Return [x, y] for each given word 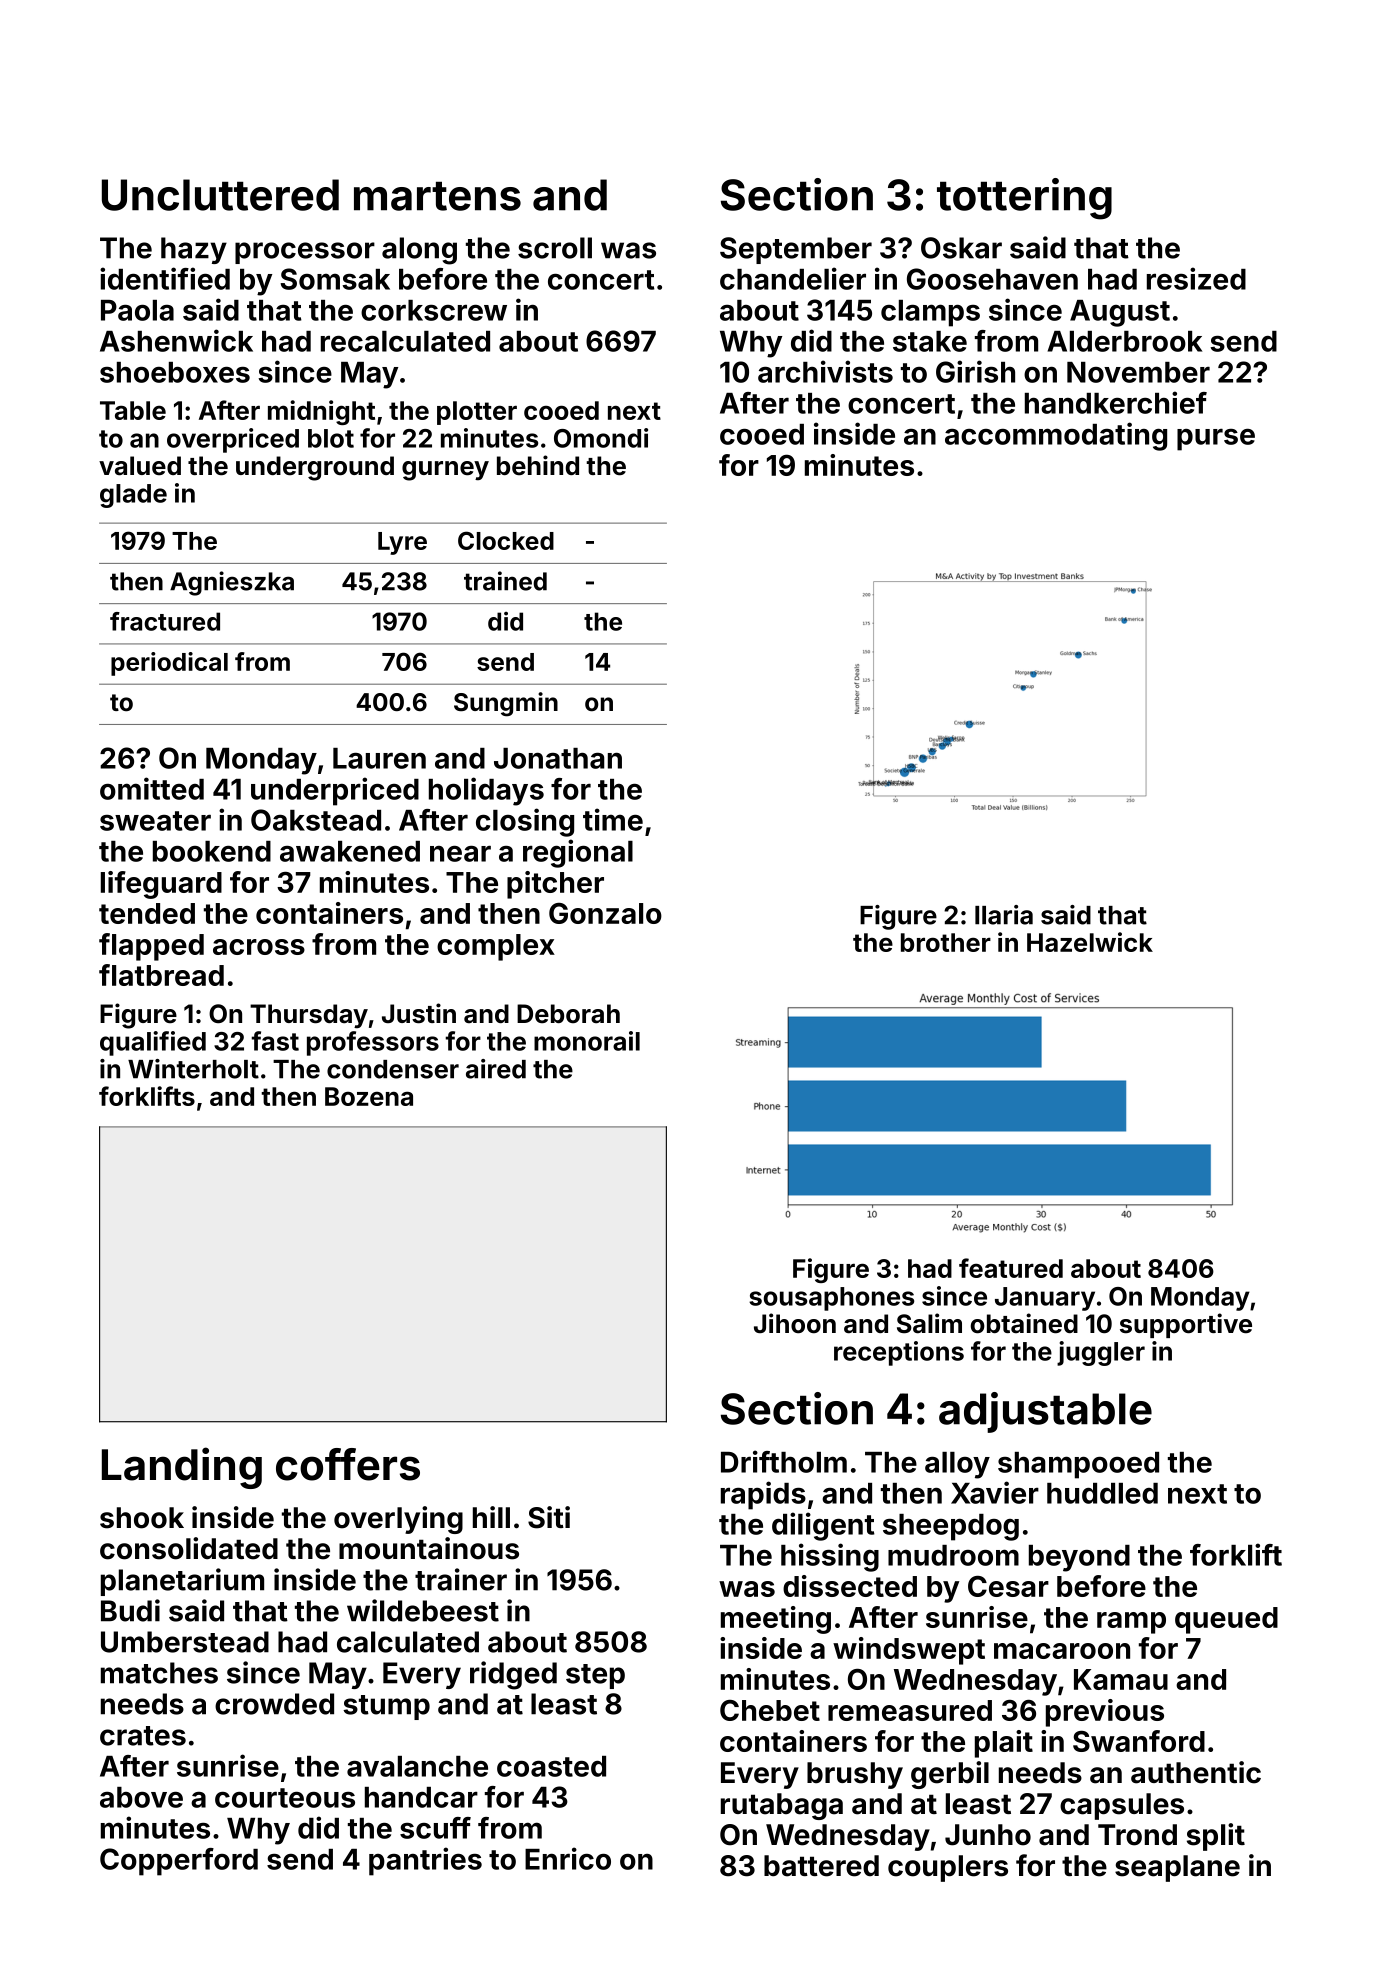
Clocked [506, 540]
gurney [445, 471]
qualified [153, 1043]
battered [821, 1866]
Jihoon [795, 1323]
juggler [1101, 1353]
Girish [975, 371]
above [141, 1797]
